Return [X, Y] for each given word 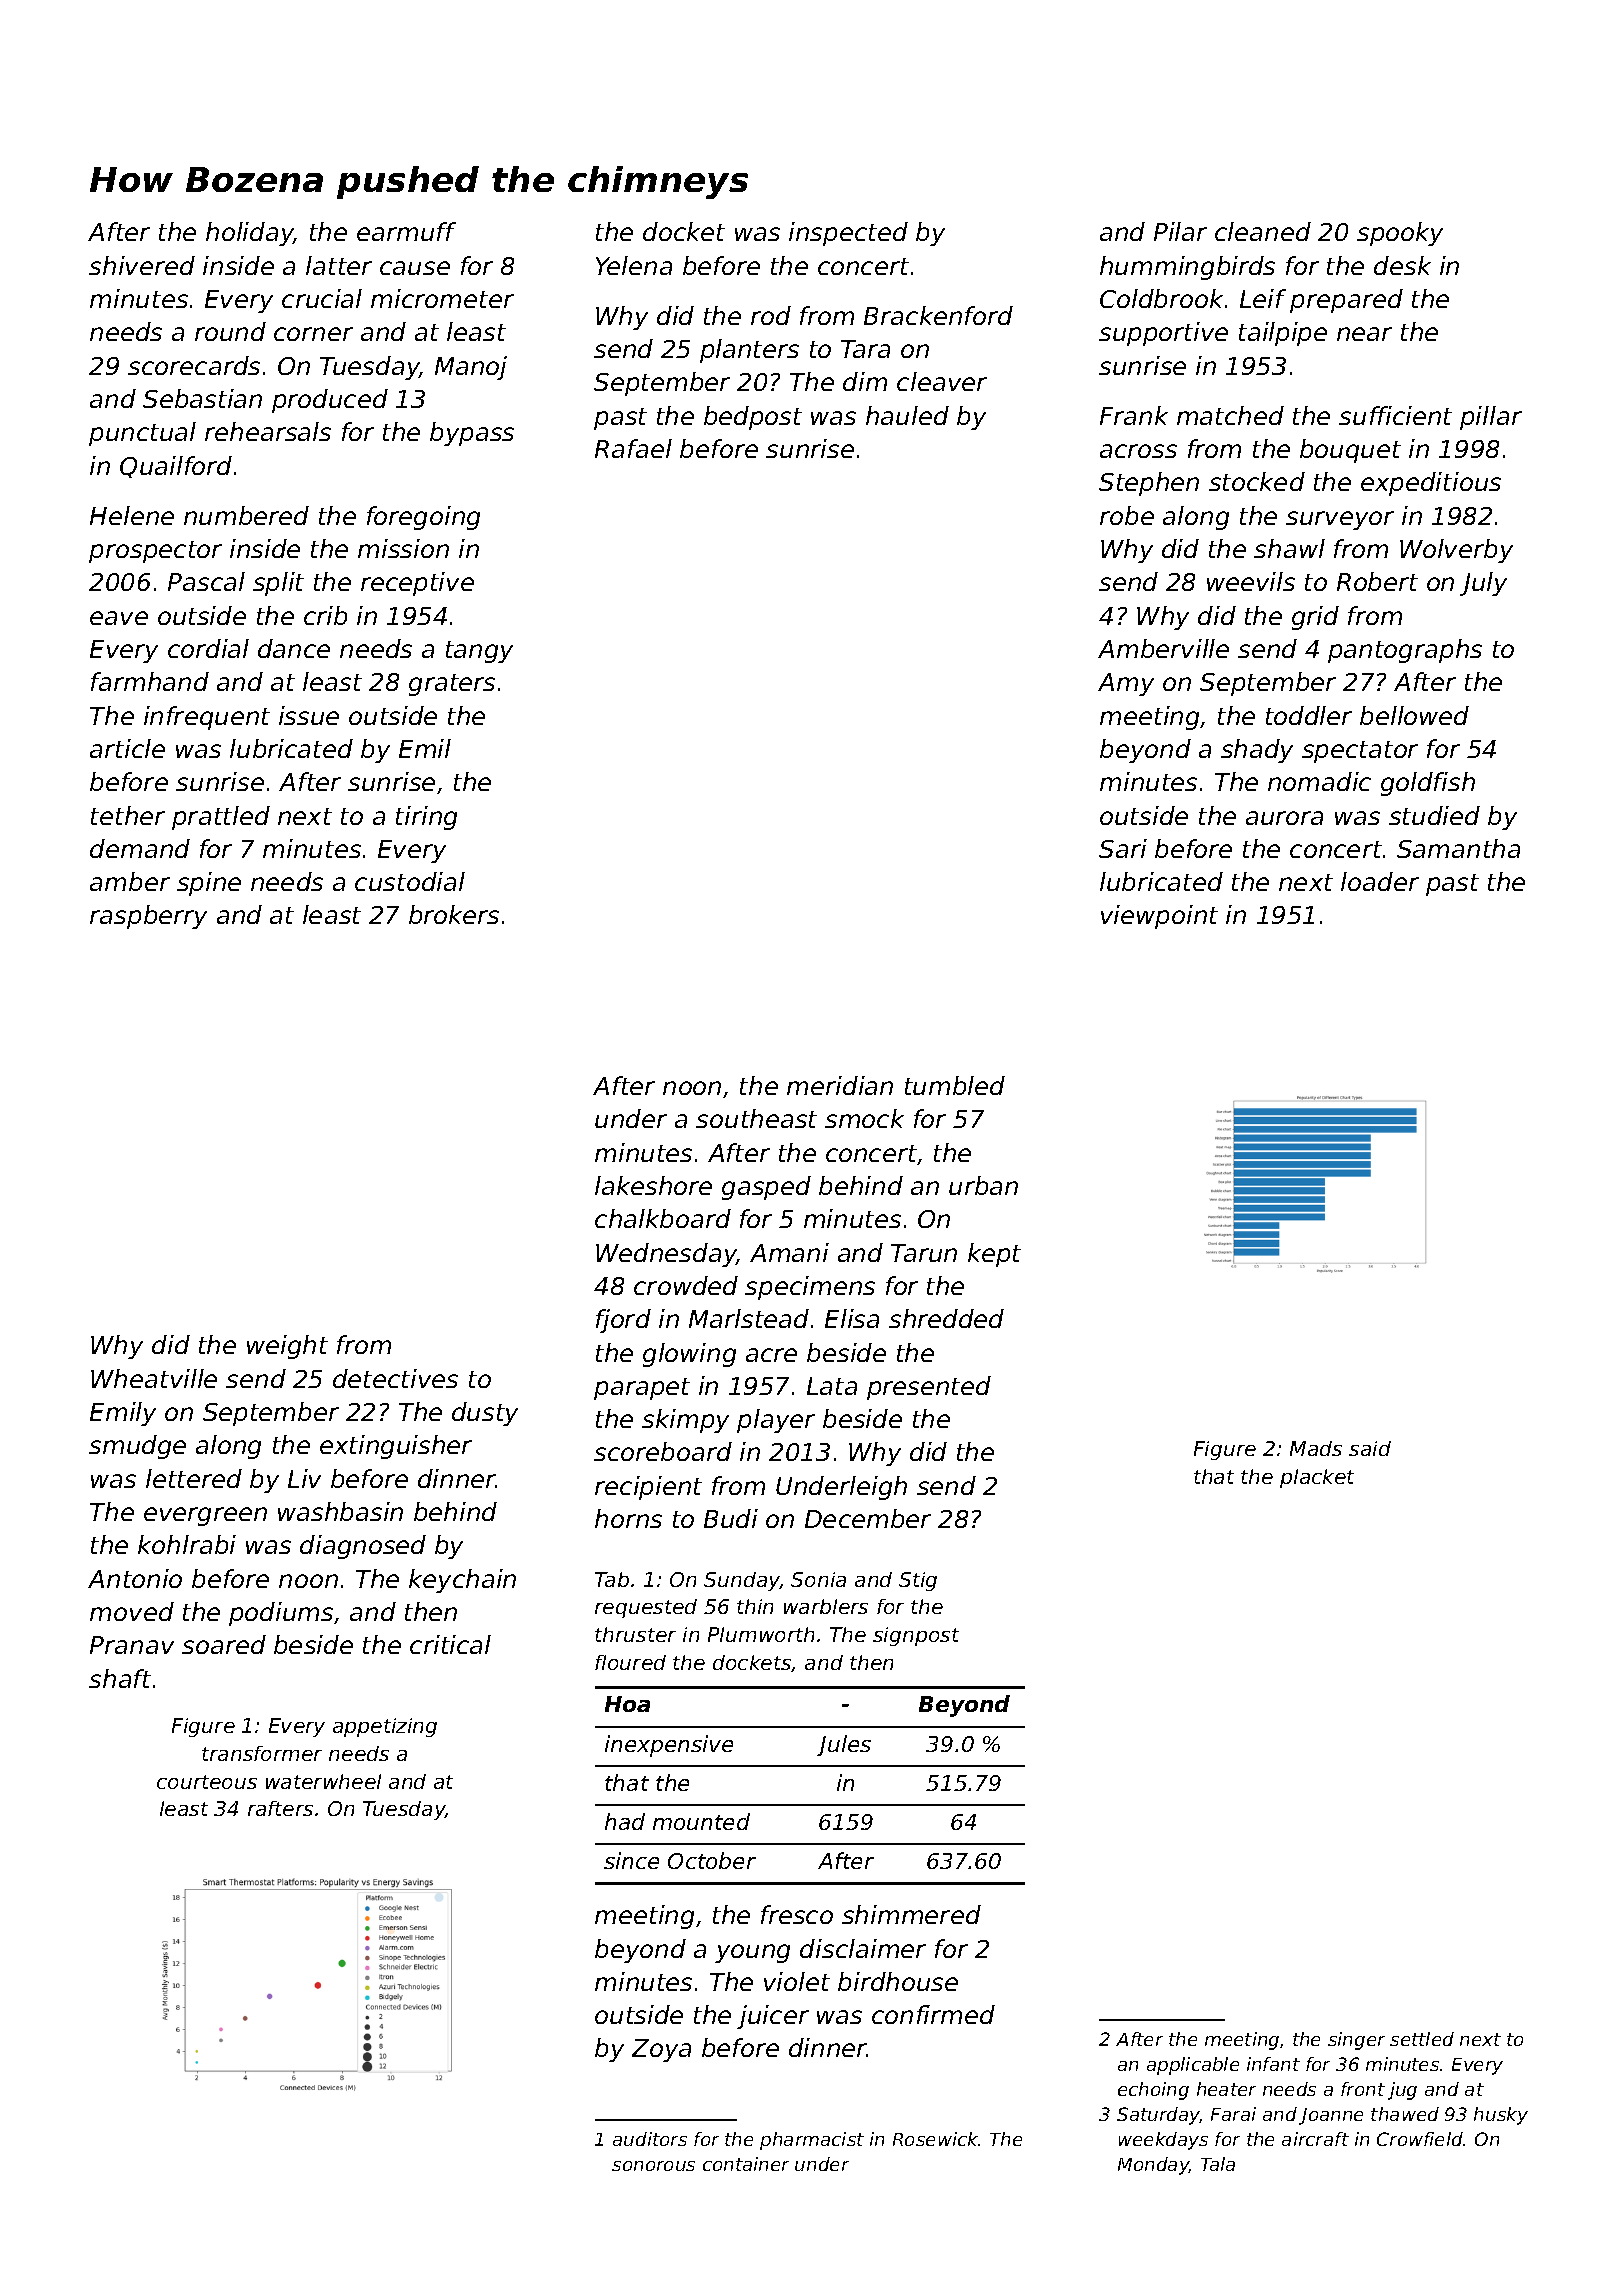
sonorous [653, 2166]
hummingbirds [1187, 268]
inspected [848, 234]
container [746, 2164]
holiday [250, 234]
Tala [1218, 2164]
